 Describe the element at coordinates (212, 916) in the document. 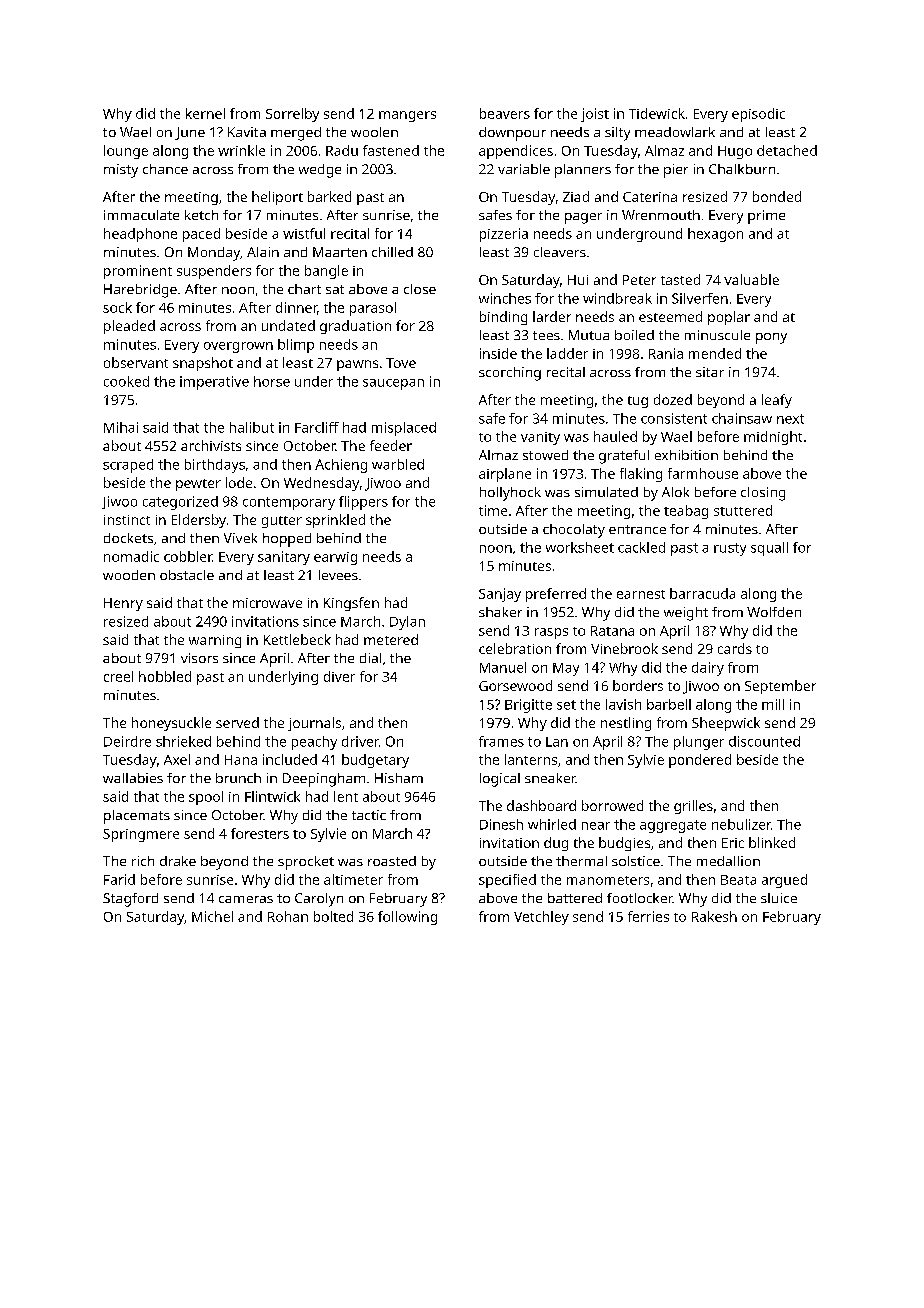

I see `Michel` at that location.
